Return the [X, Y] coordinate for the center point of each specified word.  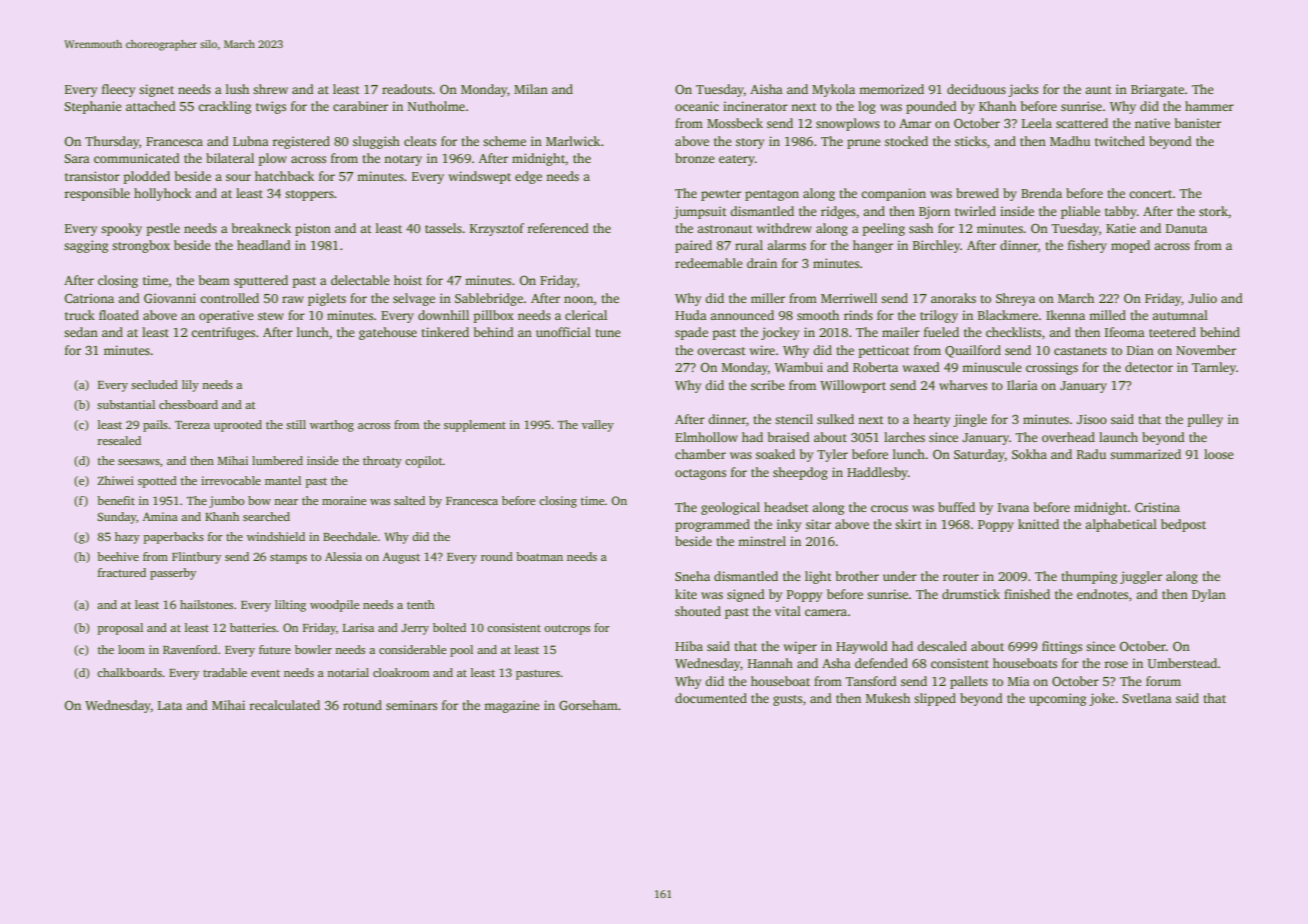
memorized [891, 89]
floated [119, 315]
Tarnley [1214, 368]
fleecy [118, 90]
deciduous [976, 89]
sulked [835, 419]
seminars [411, 705]
